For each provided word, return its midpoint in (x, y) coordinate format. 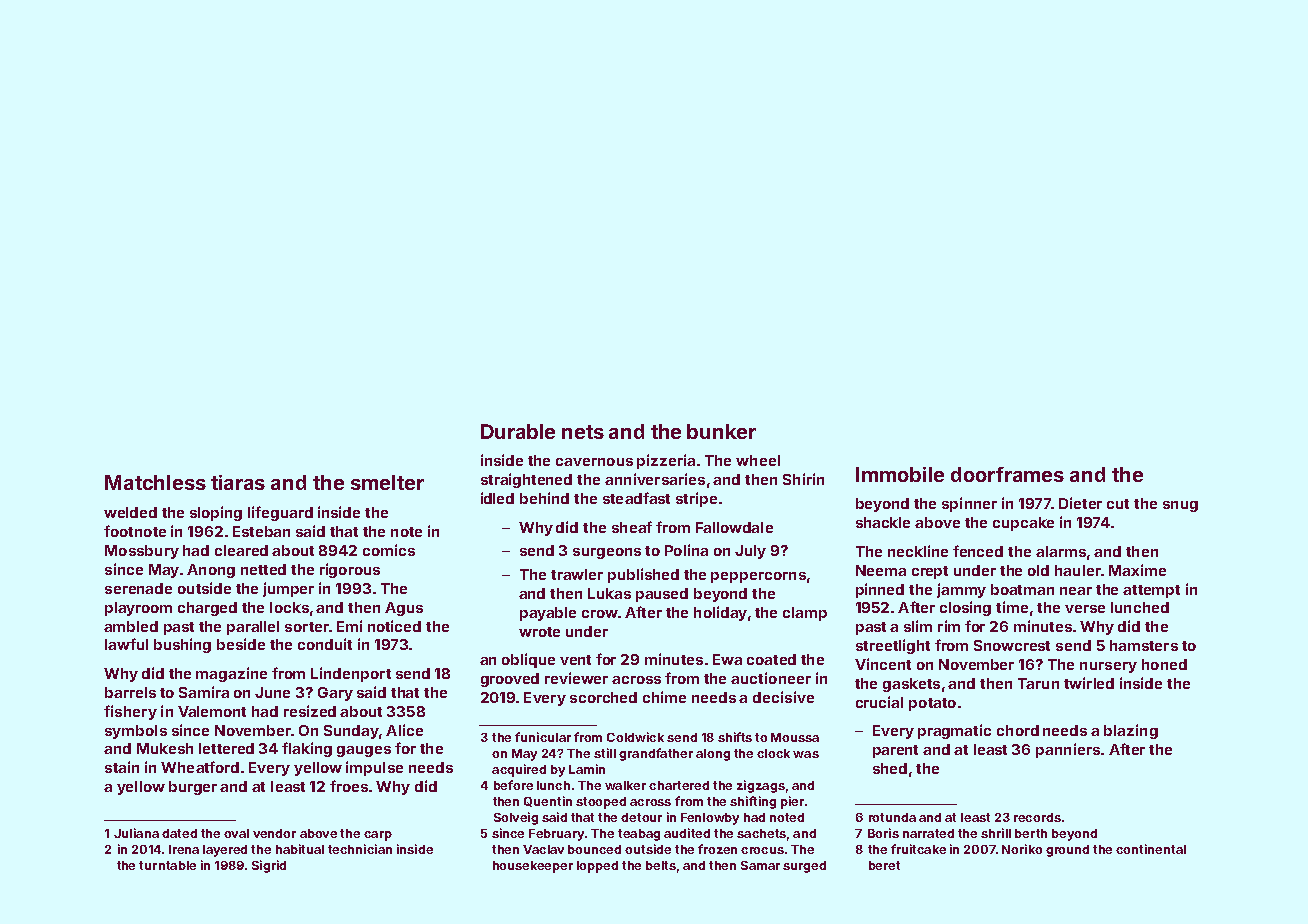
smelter (387, 482)
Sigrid (269, 866)
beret (884, 865)
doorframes (1007, 474)
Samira (204, 692)
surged (804, 867)
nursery (1108, 667)
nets (583, 432)
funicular (543, 737)
